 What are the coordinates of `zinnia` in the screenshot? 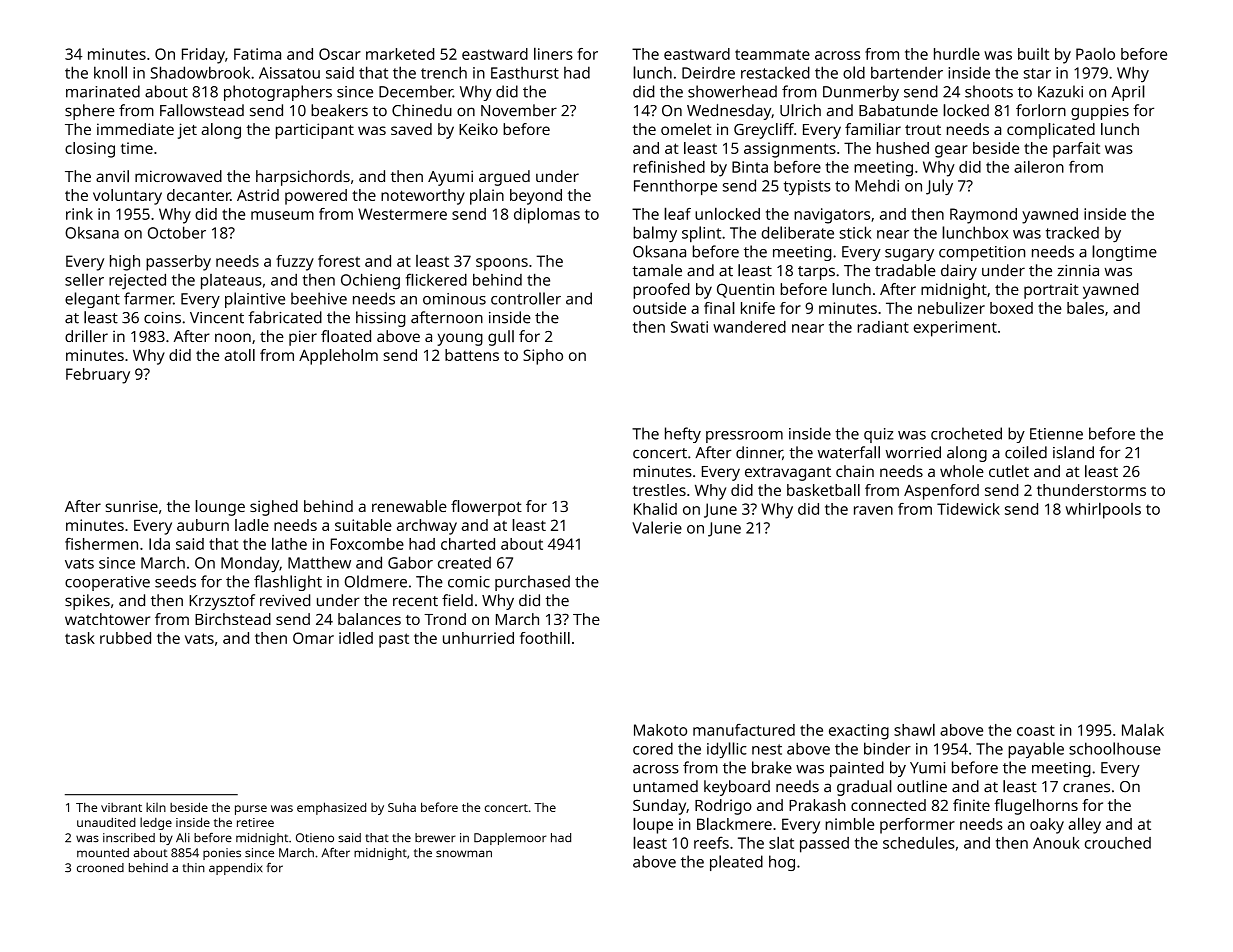 It's located at (1078, 270).
